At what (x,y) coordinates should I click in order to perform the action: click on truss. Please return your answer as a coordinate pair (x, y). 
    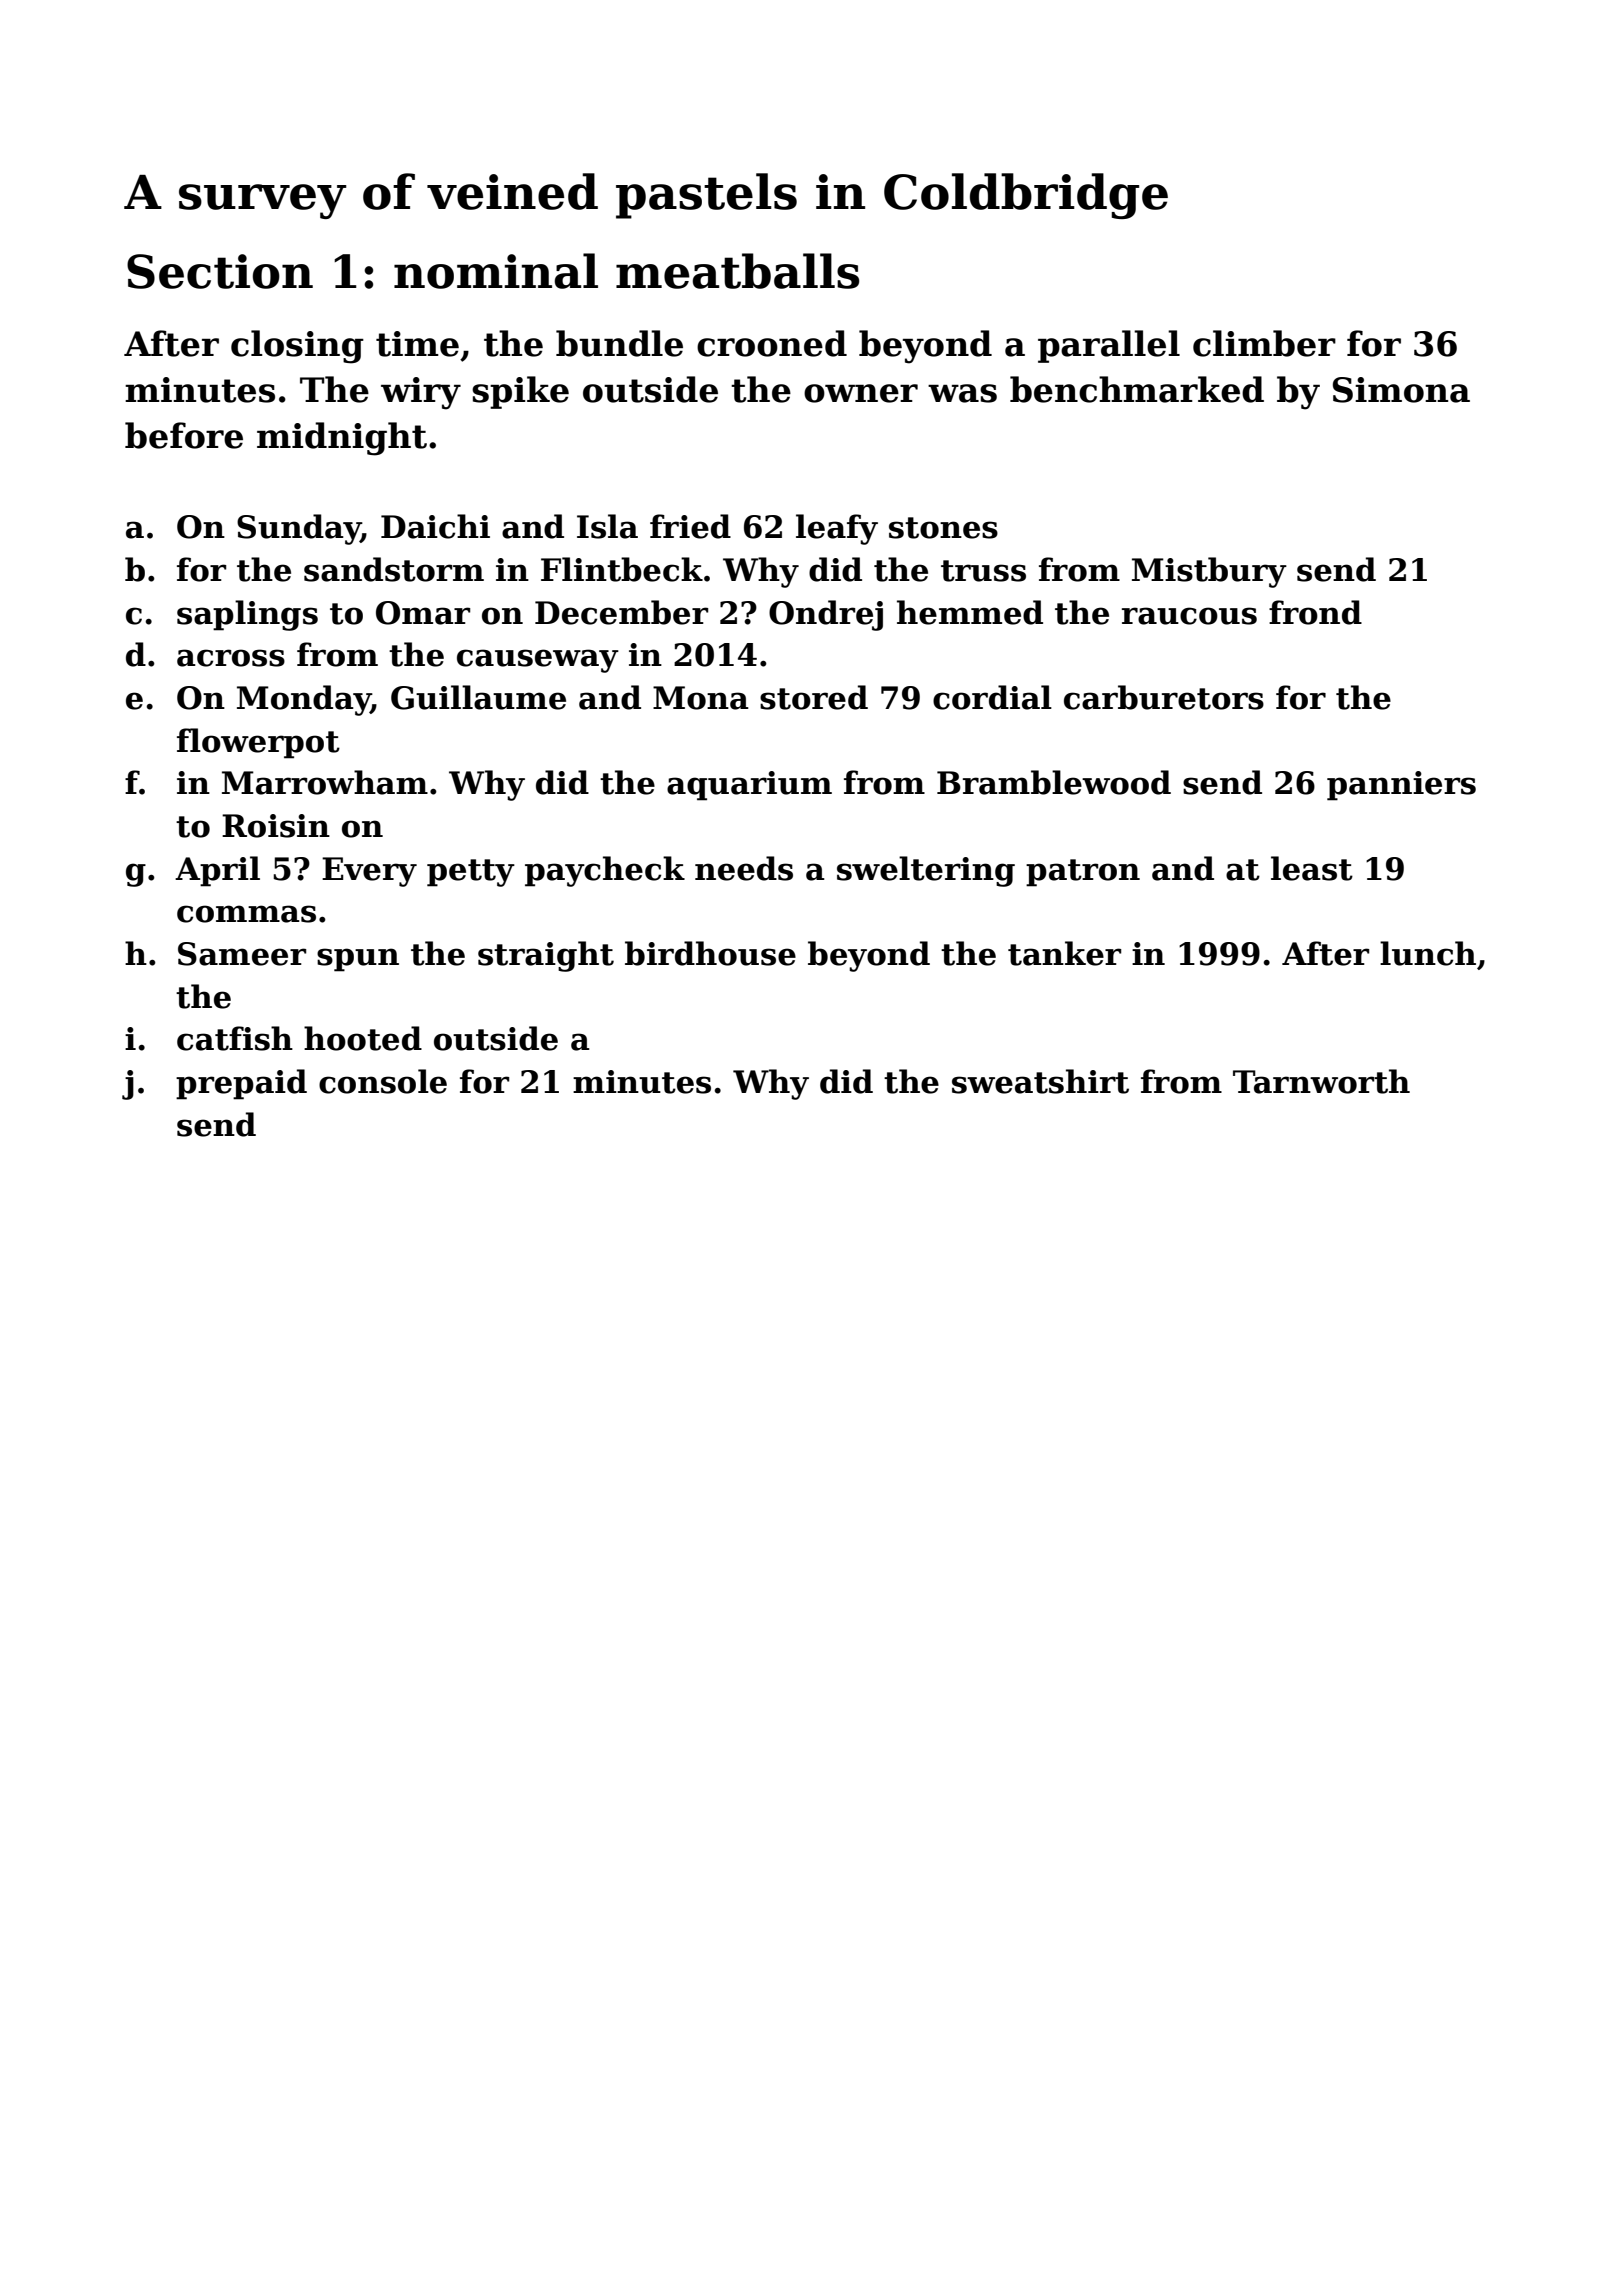
    Looking at the image, I should click on (983, 571).
